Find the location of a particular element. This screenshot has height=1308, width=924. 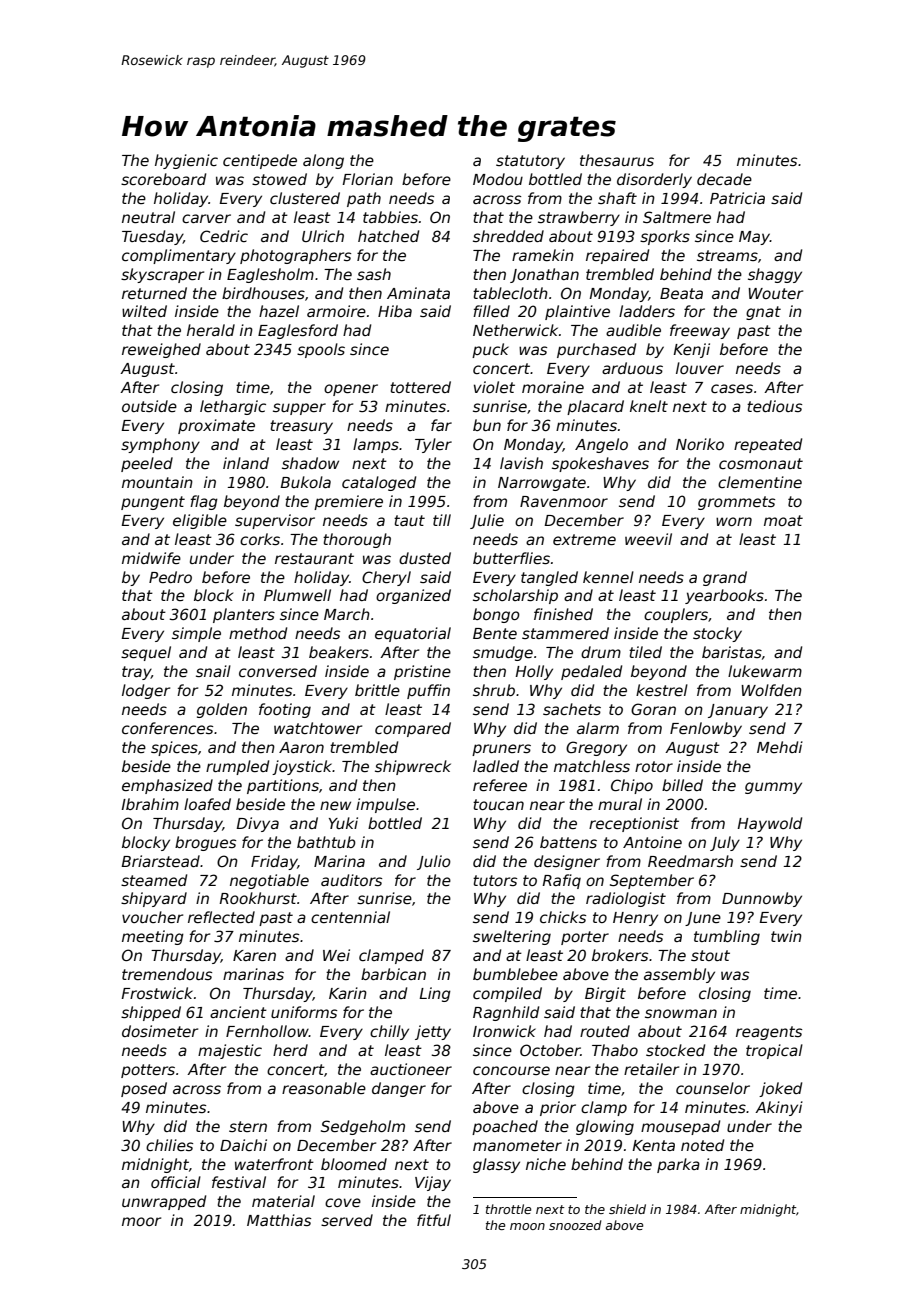

pungent is located at coordinates (153, 503).
